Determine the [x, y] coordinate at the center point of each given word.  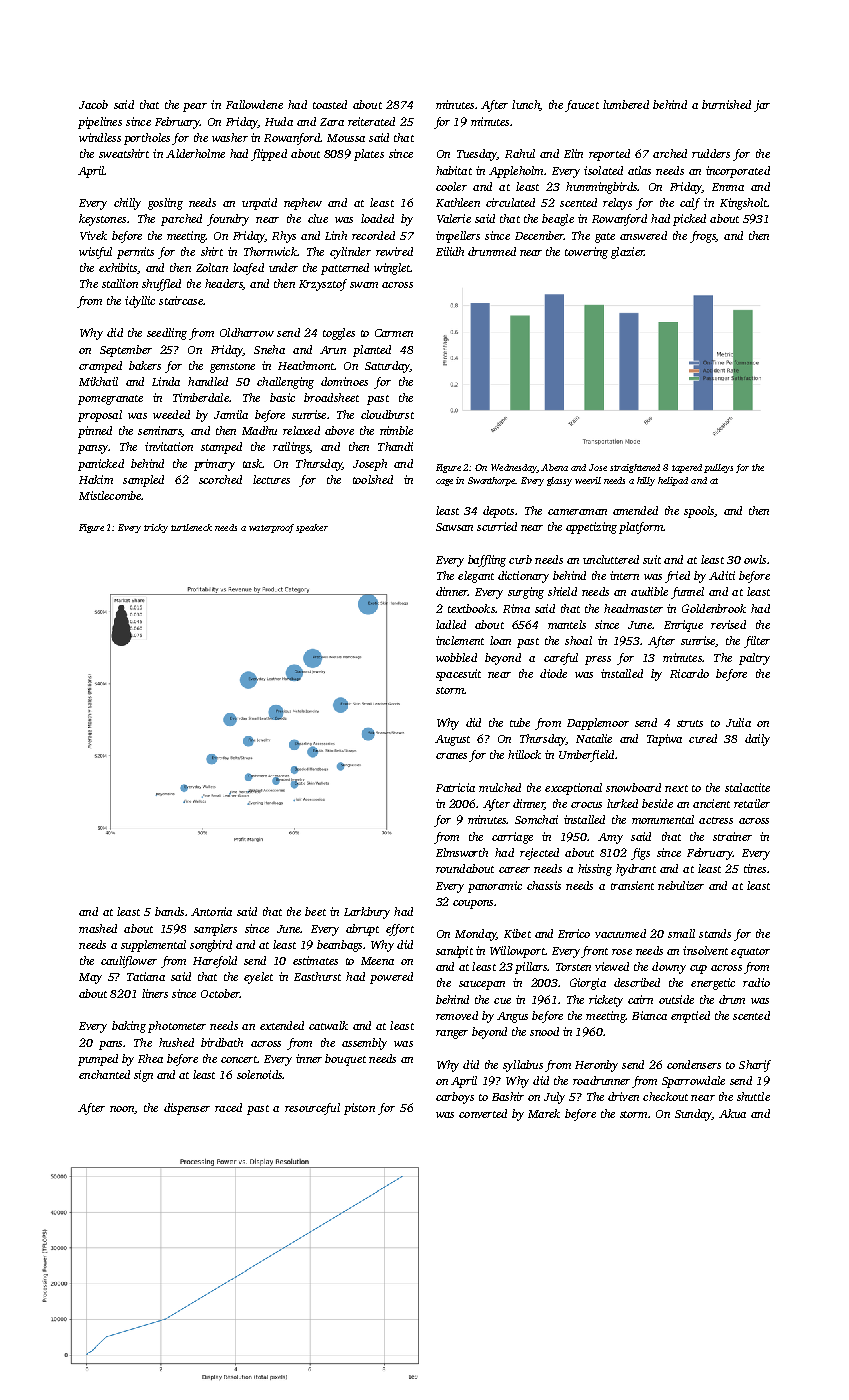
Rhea [150, 1058]
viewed [612, 966]
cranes [451, 756]
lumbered [626, 104]
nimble [396, 430]
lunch [526, 105]
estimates [315, 960]
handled [208, 381]
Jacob [93, 104]
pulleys [718, 468]
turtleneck [191, 527]
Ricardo [689, 673]
